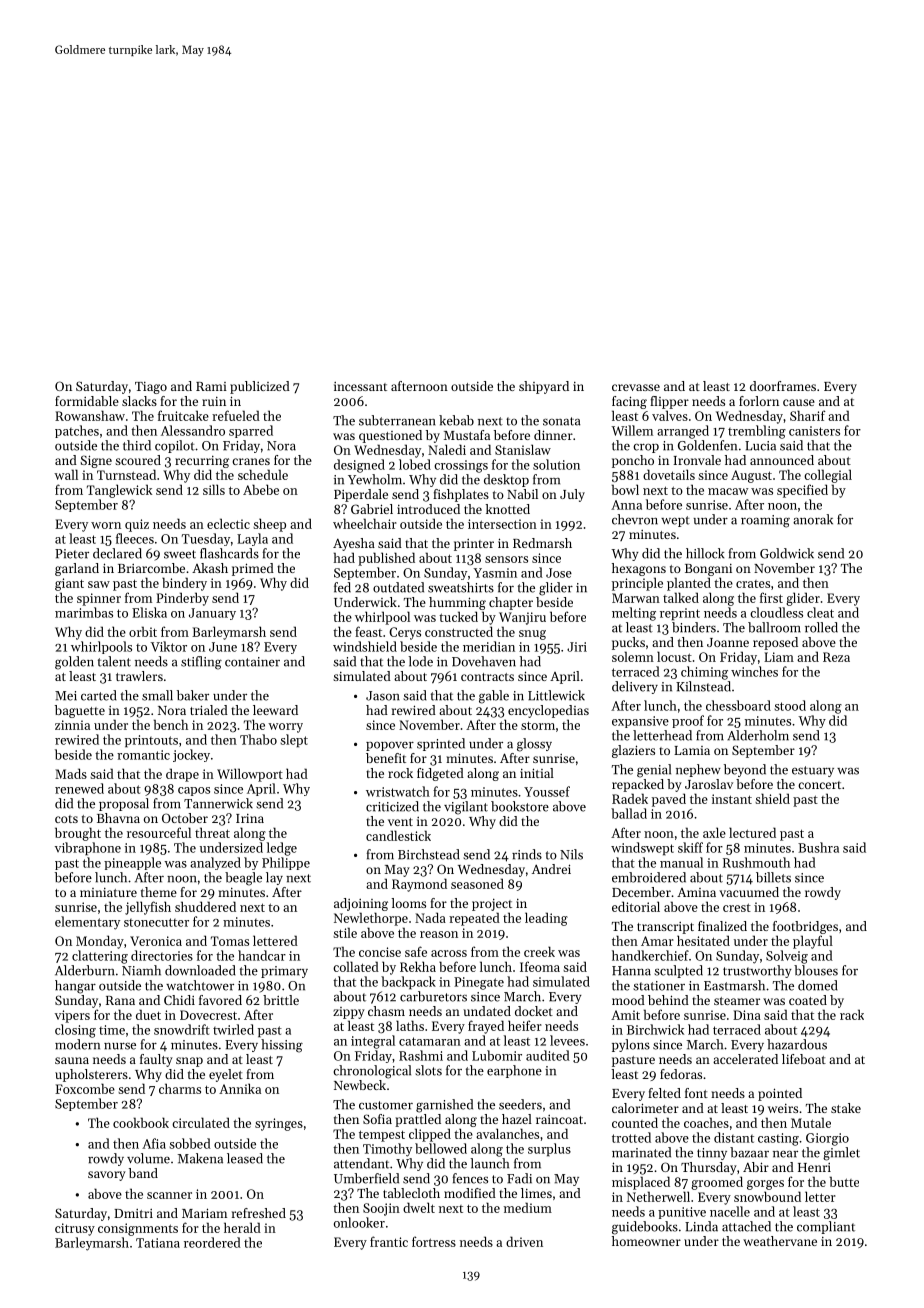 This screenshot has width=924, height=1308. What do you see at coordinates (783, 386) in the screenshot?
I see `doorframes` at bounding box center [783, 386].
